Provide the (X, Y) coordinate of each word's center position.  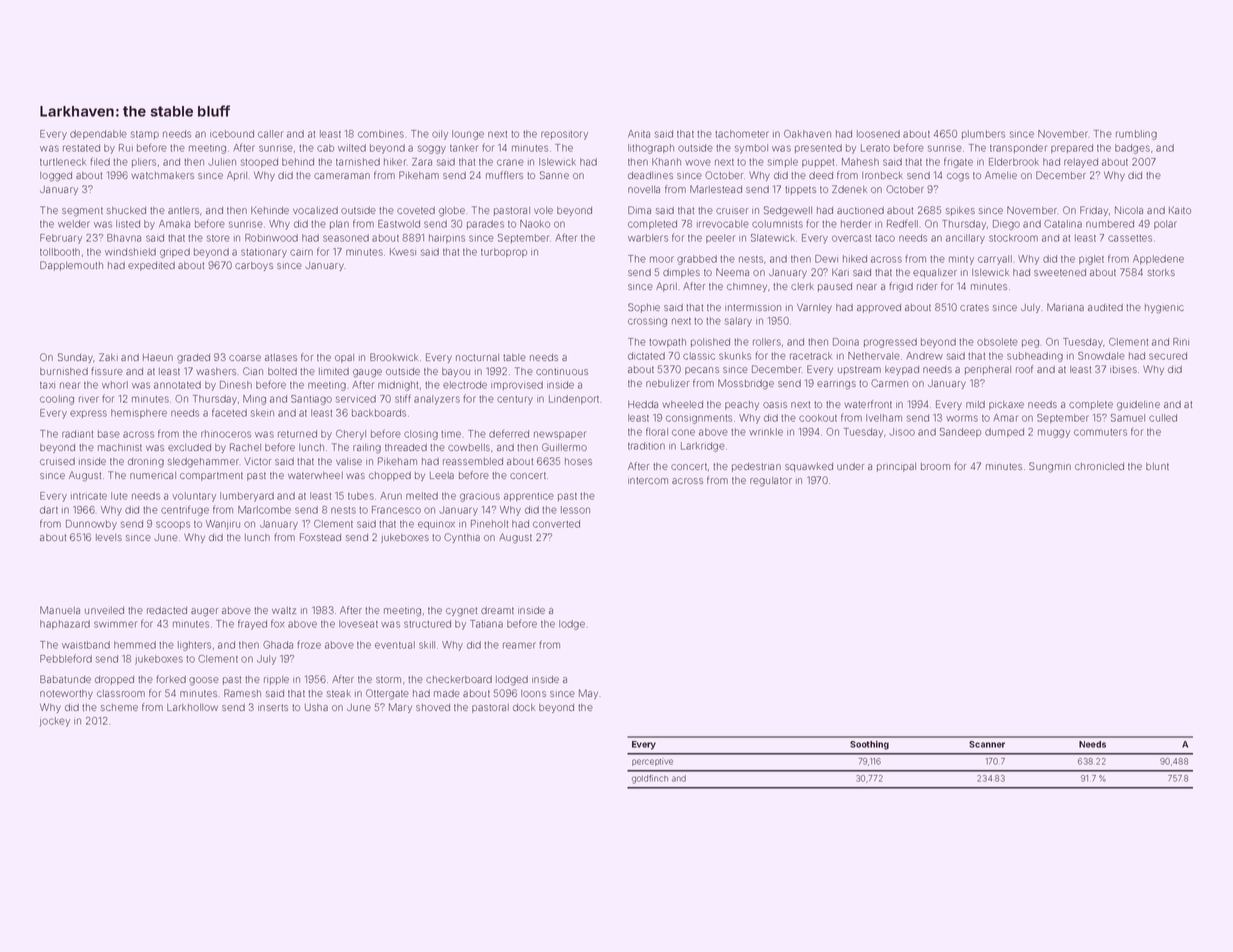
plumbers (983, 134)
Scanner (987, 744)
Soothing (869, 745)
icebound (232, 134)
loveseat (358, 624)
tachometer (742, 134)
